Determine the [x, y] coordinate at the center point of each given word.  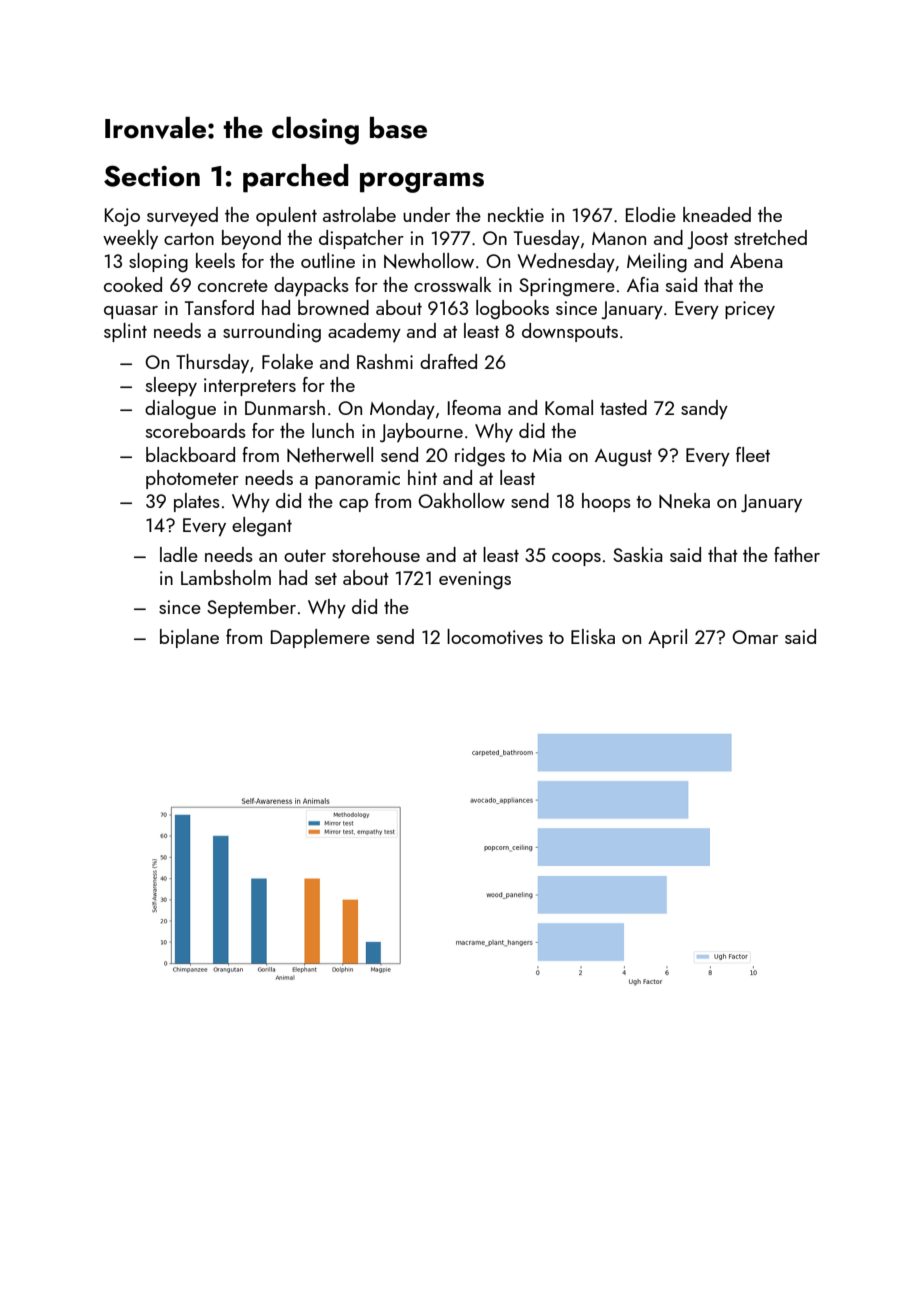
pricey [750, 310]
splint [125, 332]
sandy [704, 409]
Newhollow [429, 261]
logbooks [512, 309]
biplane [189, 638]
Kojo [122, 217]
